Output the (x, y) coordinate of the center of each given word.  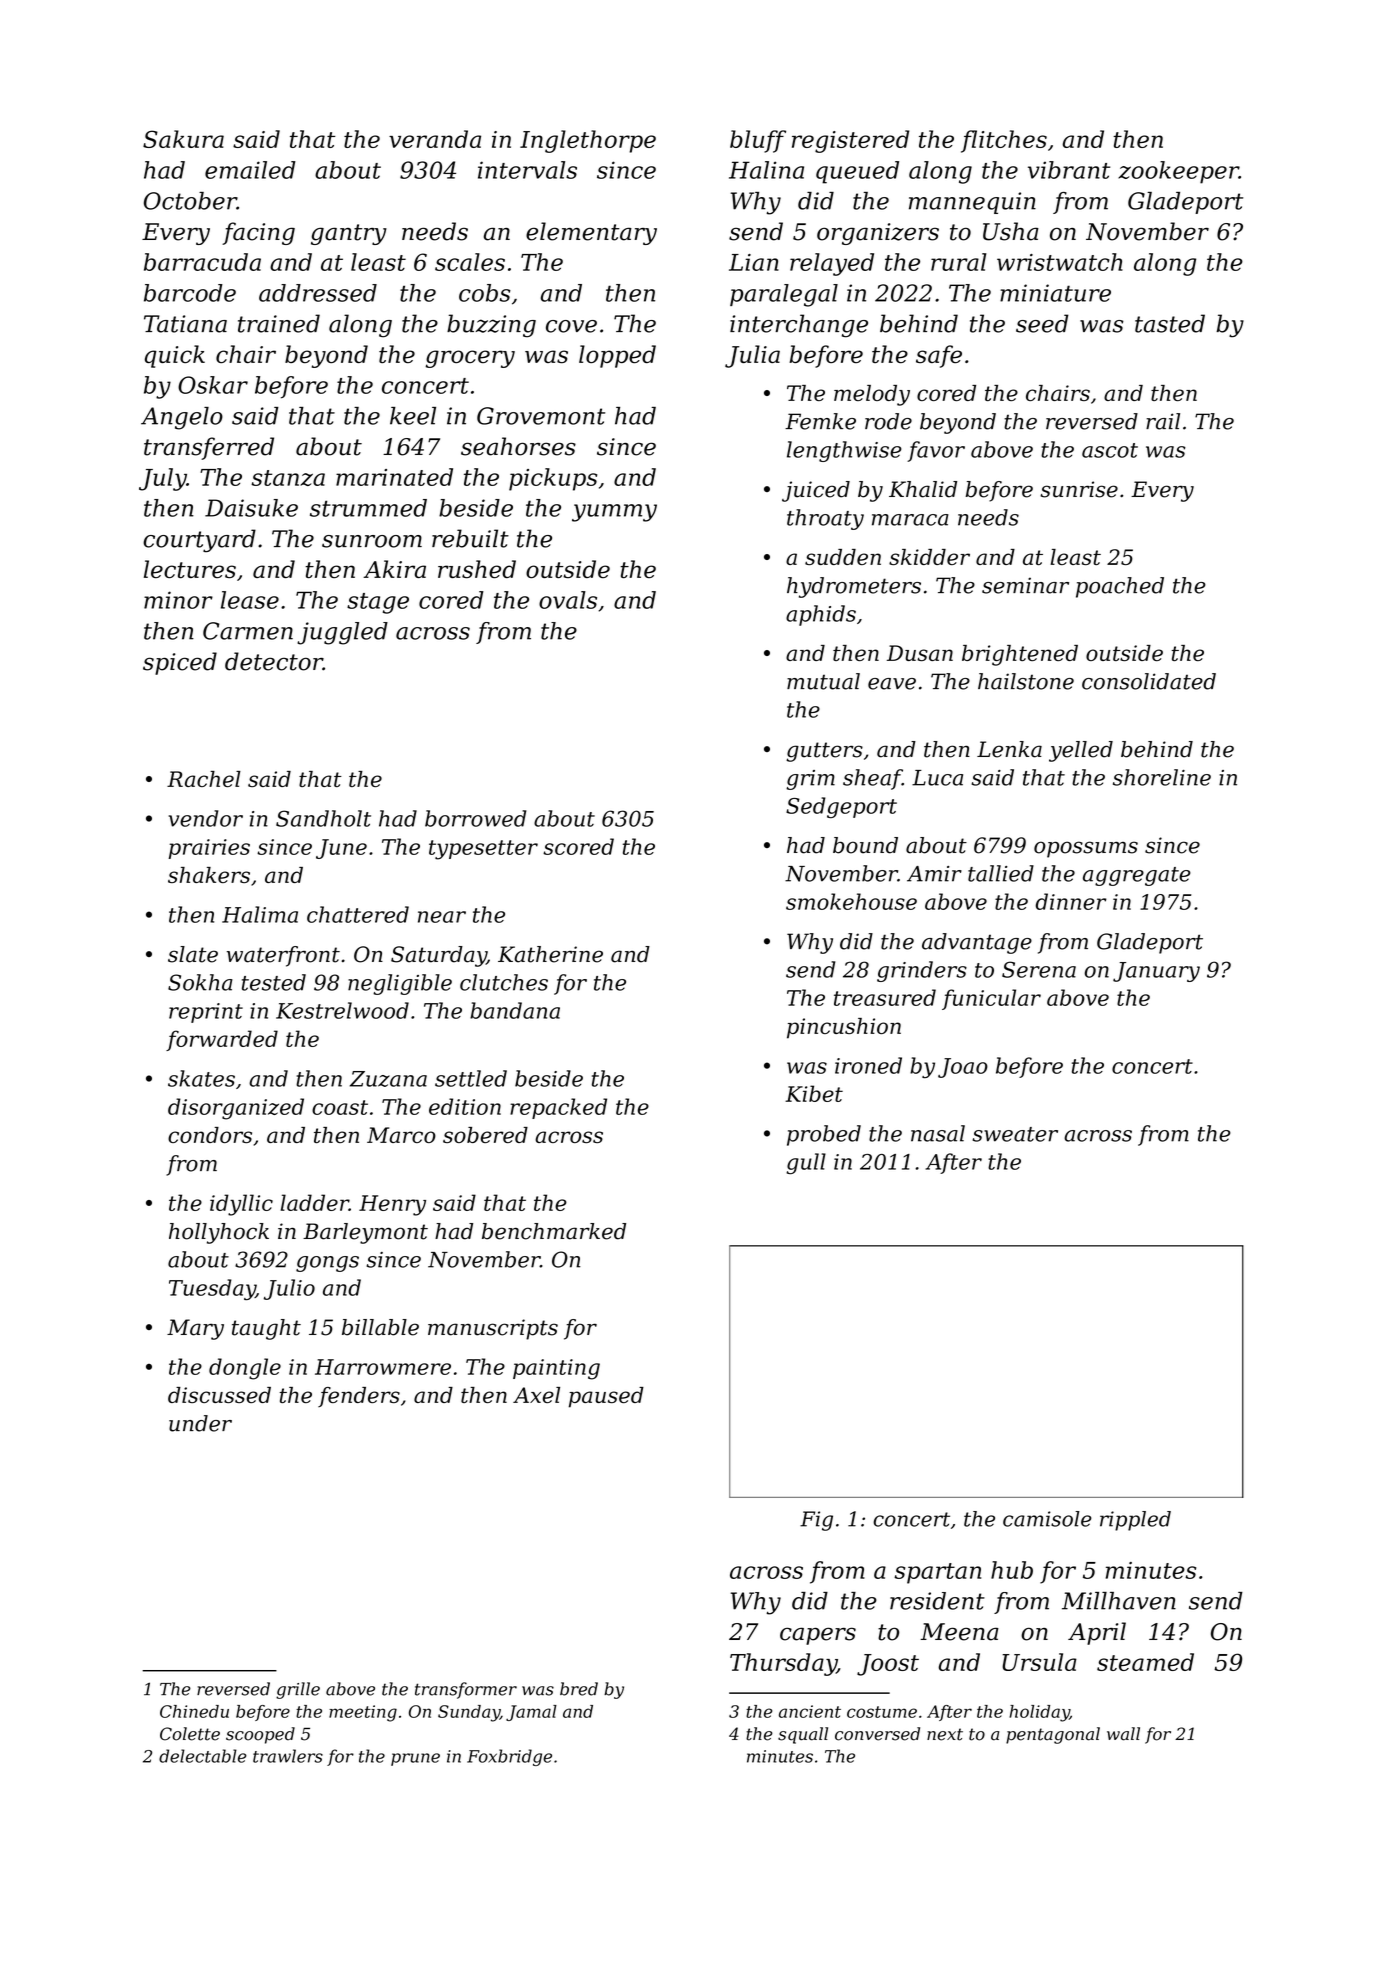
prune (415, 1759)
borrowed (475, 818)
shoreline (1162, 777)
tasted (1170, 323)
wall (1123, 1734)
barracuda (202, 262)
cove (571, 326)
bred (579, 1689)
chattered (358, 914)
